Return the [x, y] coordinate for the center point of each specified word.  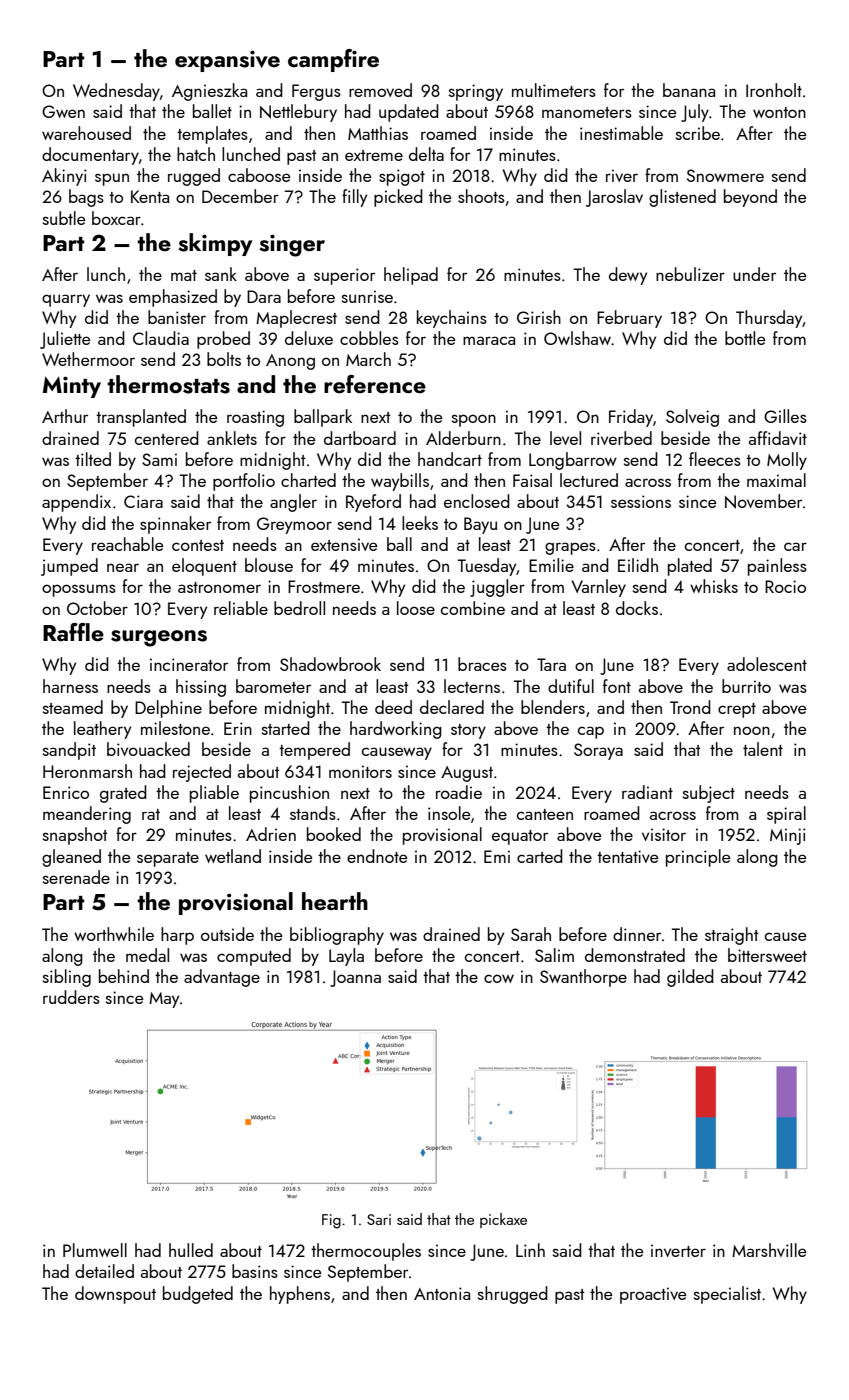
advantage [222, 978]
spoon [474, 420]
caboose [259, 175]
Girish [539, 317]
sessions [641, 501]
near [123, 567]
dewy [628, 276]
